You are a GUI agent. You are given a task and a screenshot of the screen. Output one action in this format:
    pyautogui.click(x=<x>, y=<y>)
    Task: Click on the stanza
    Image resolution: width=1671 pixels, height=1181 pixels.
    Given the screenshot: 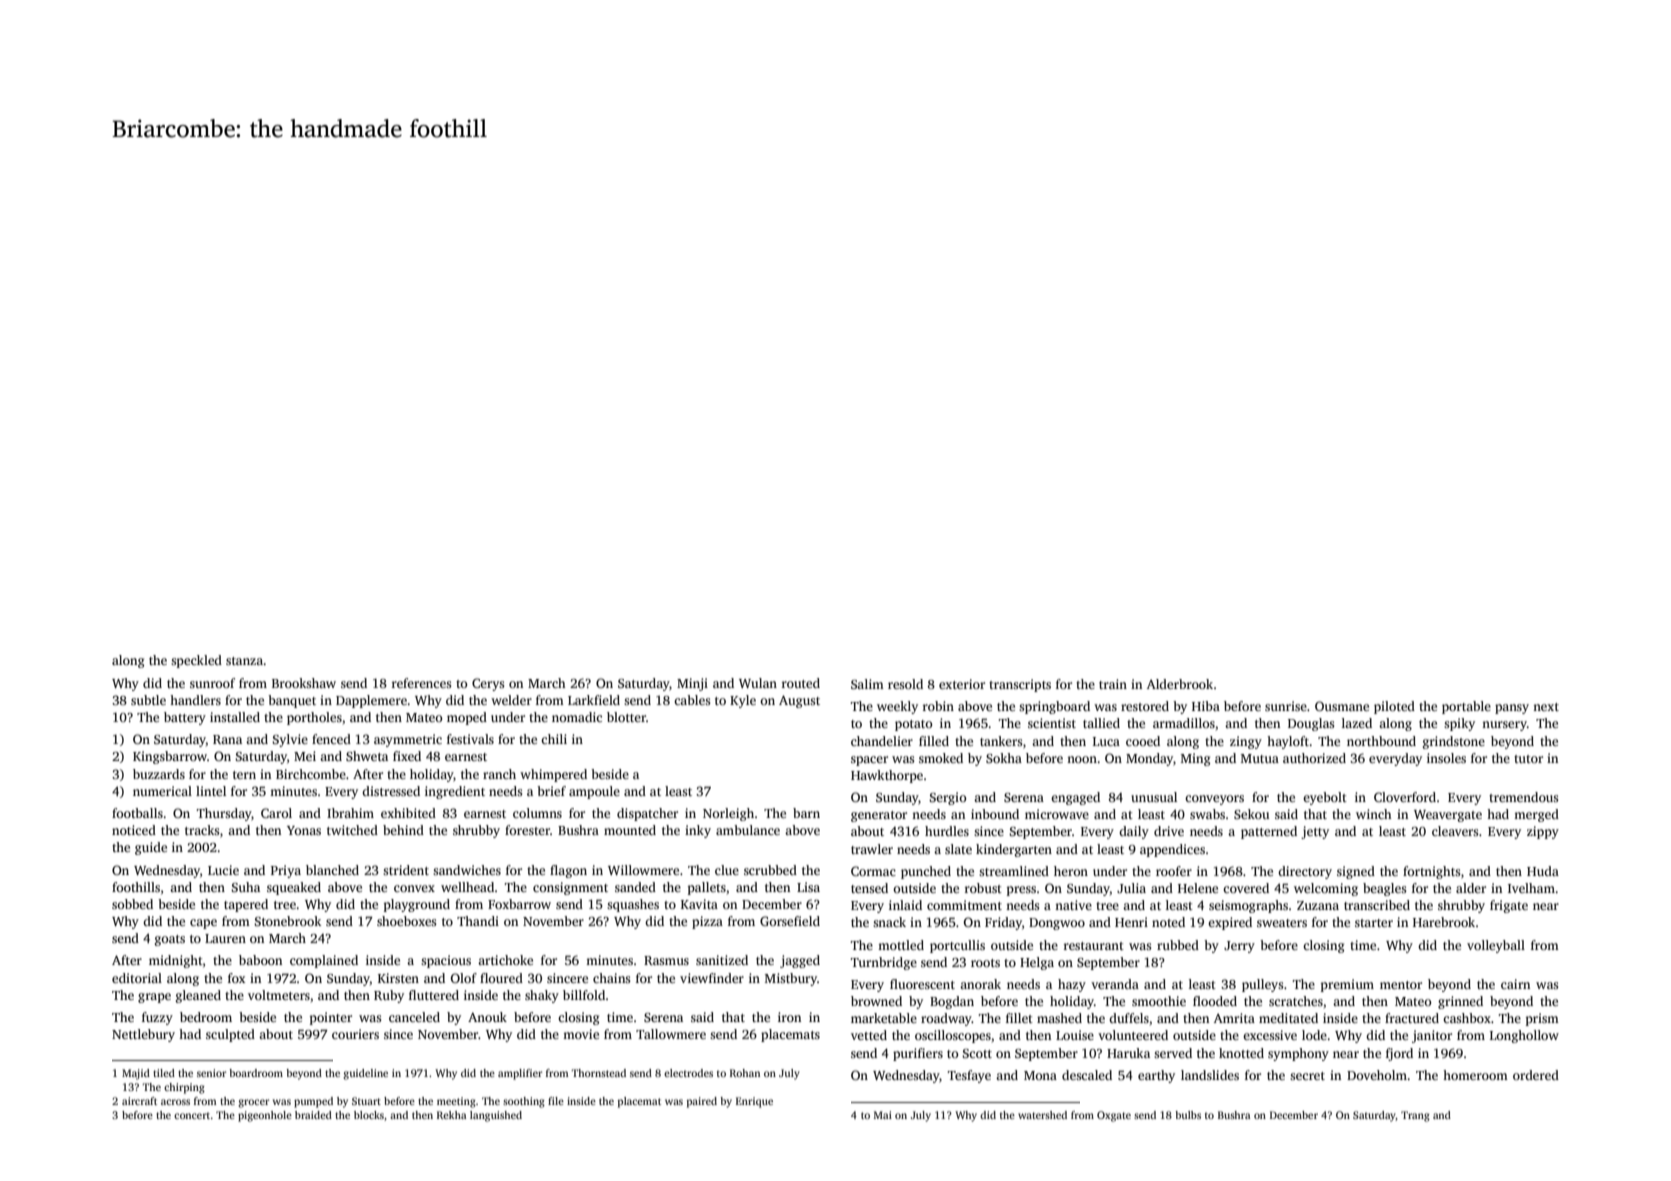 What is the action you would take?
    pyautogui.click(x=245, y=661)
